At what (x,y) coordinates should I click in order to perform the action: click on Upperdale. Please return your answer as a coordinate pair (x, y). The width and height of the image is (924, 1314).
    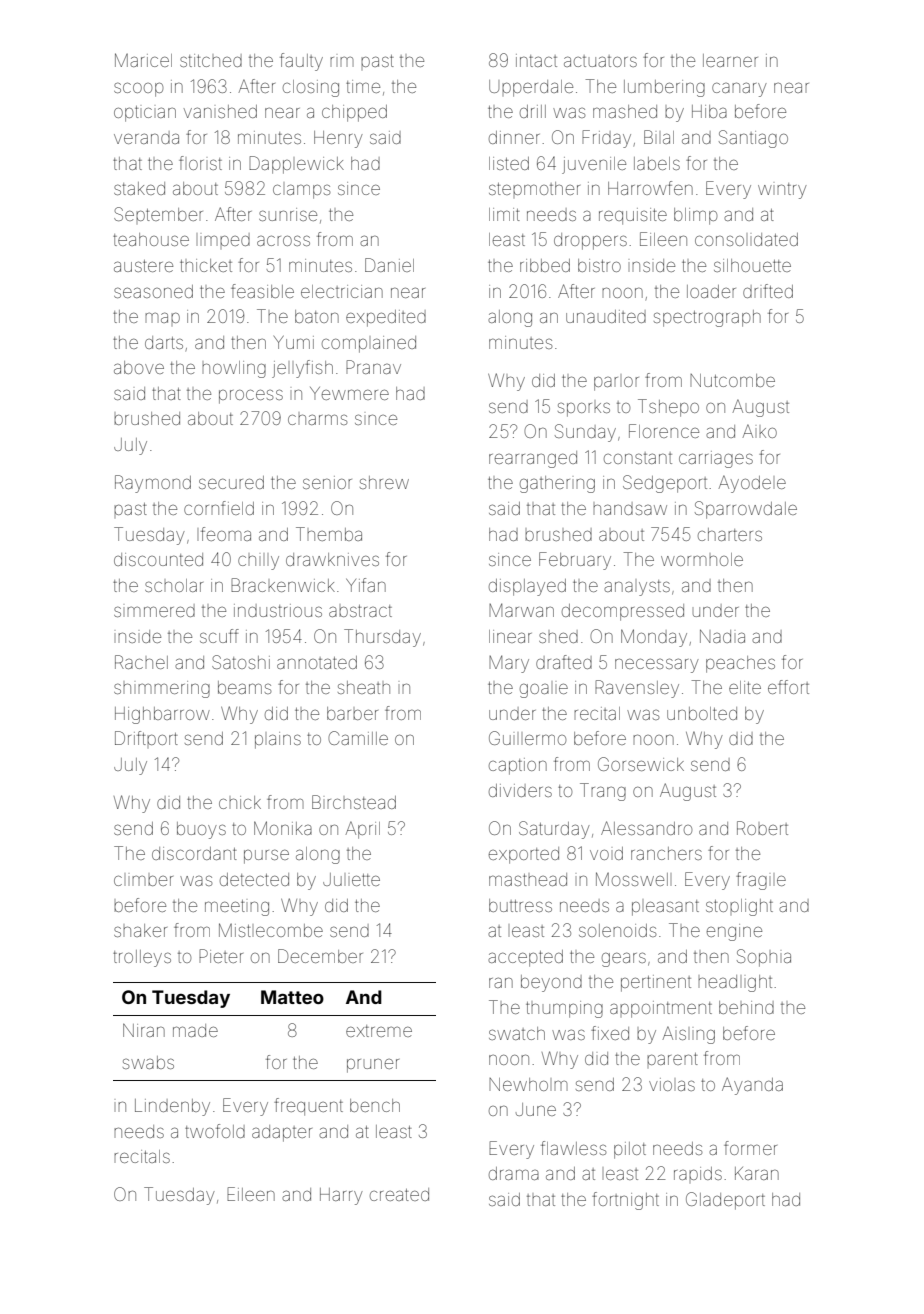
    Looking at the image, I should click on (531, 88).
